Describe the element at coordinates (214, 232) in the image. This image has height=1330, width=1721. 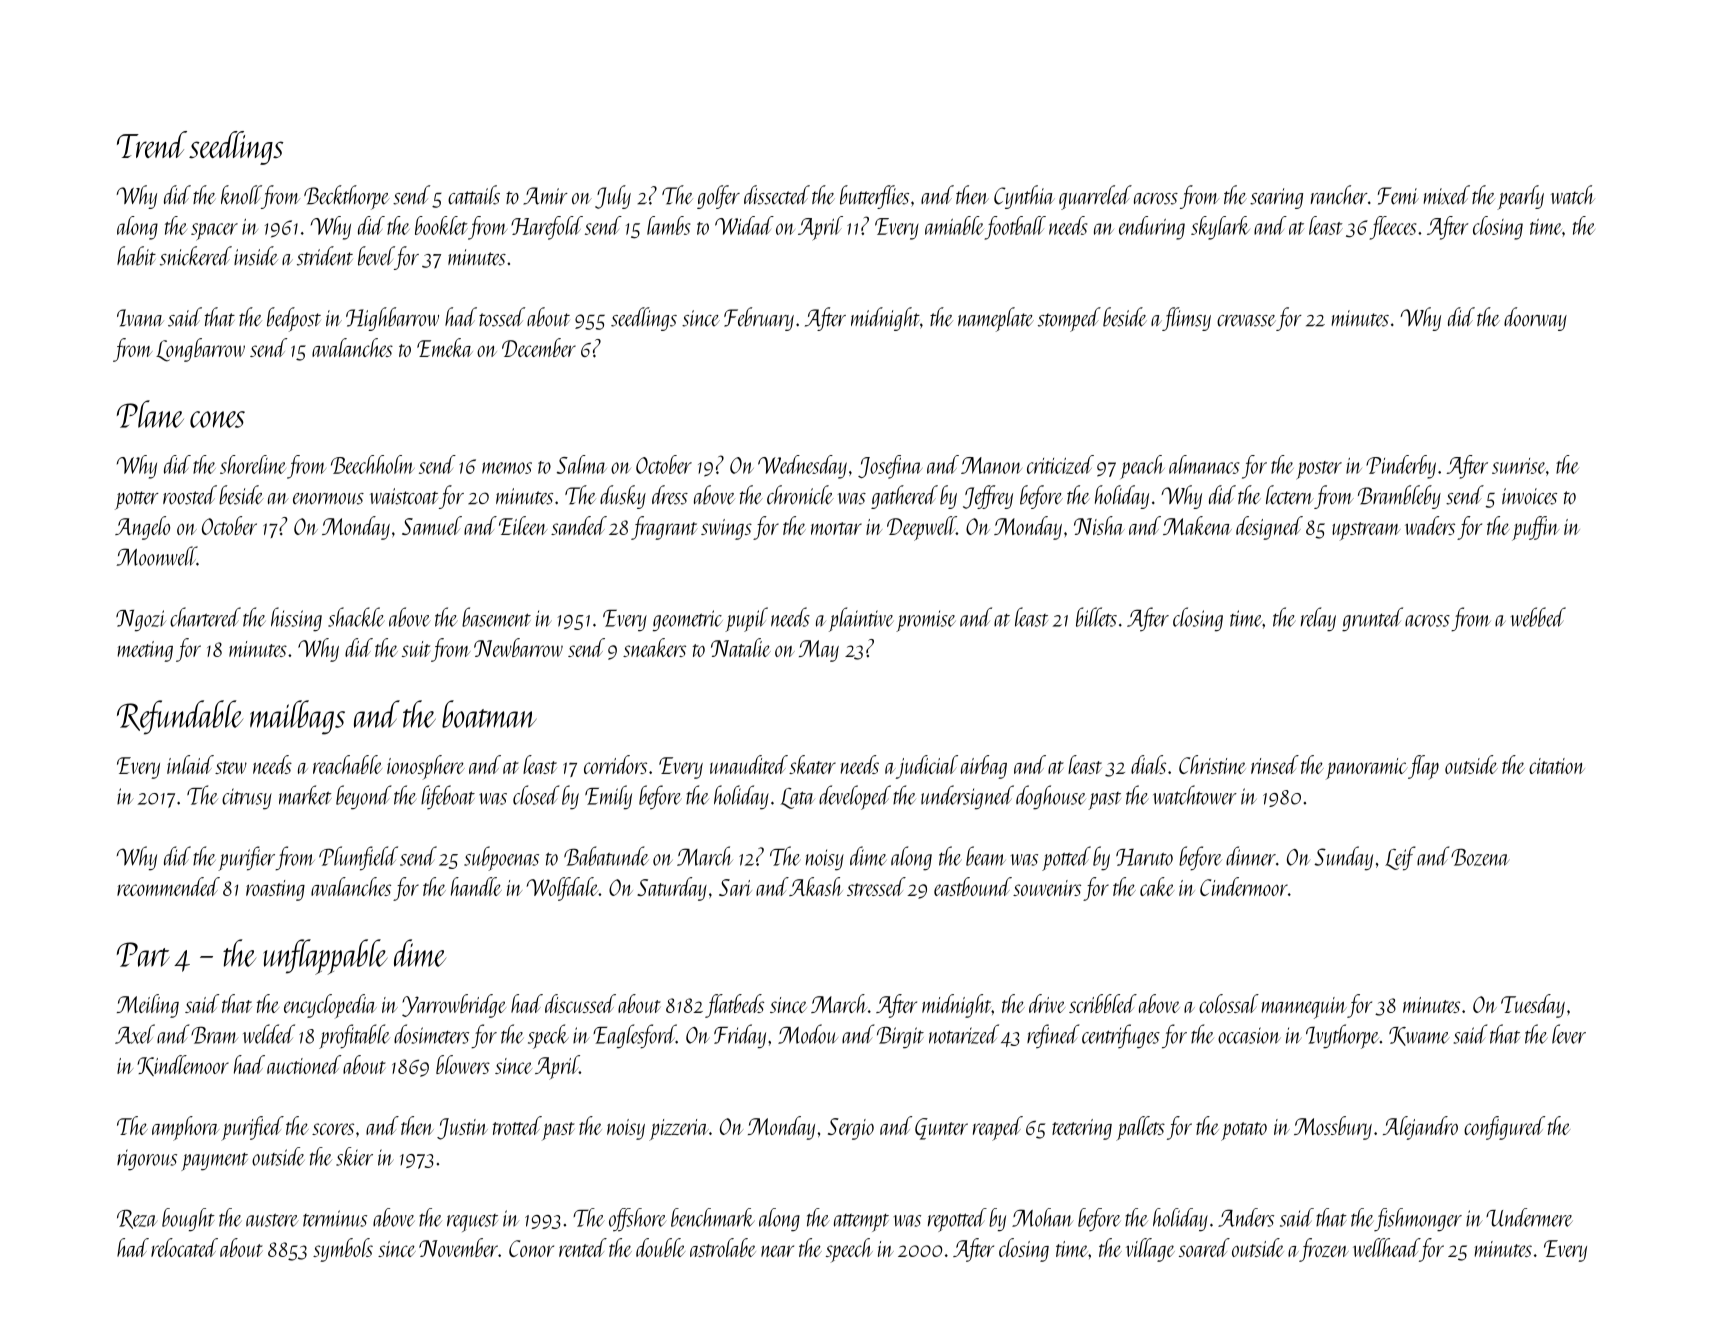
I see `spacer` at that location.
